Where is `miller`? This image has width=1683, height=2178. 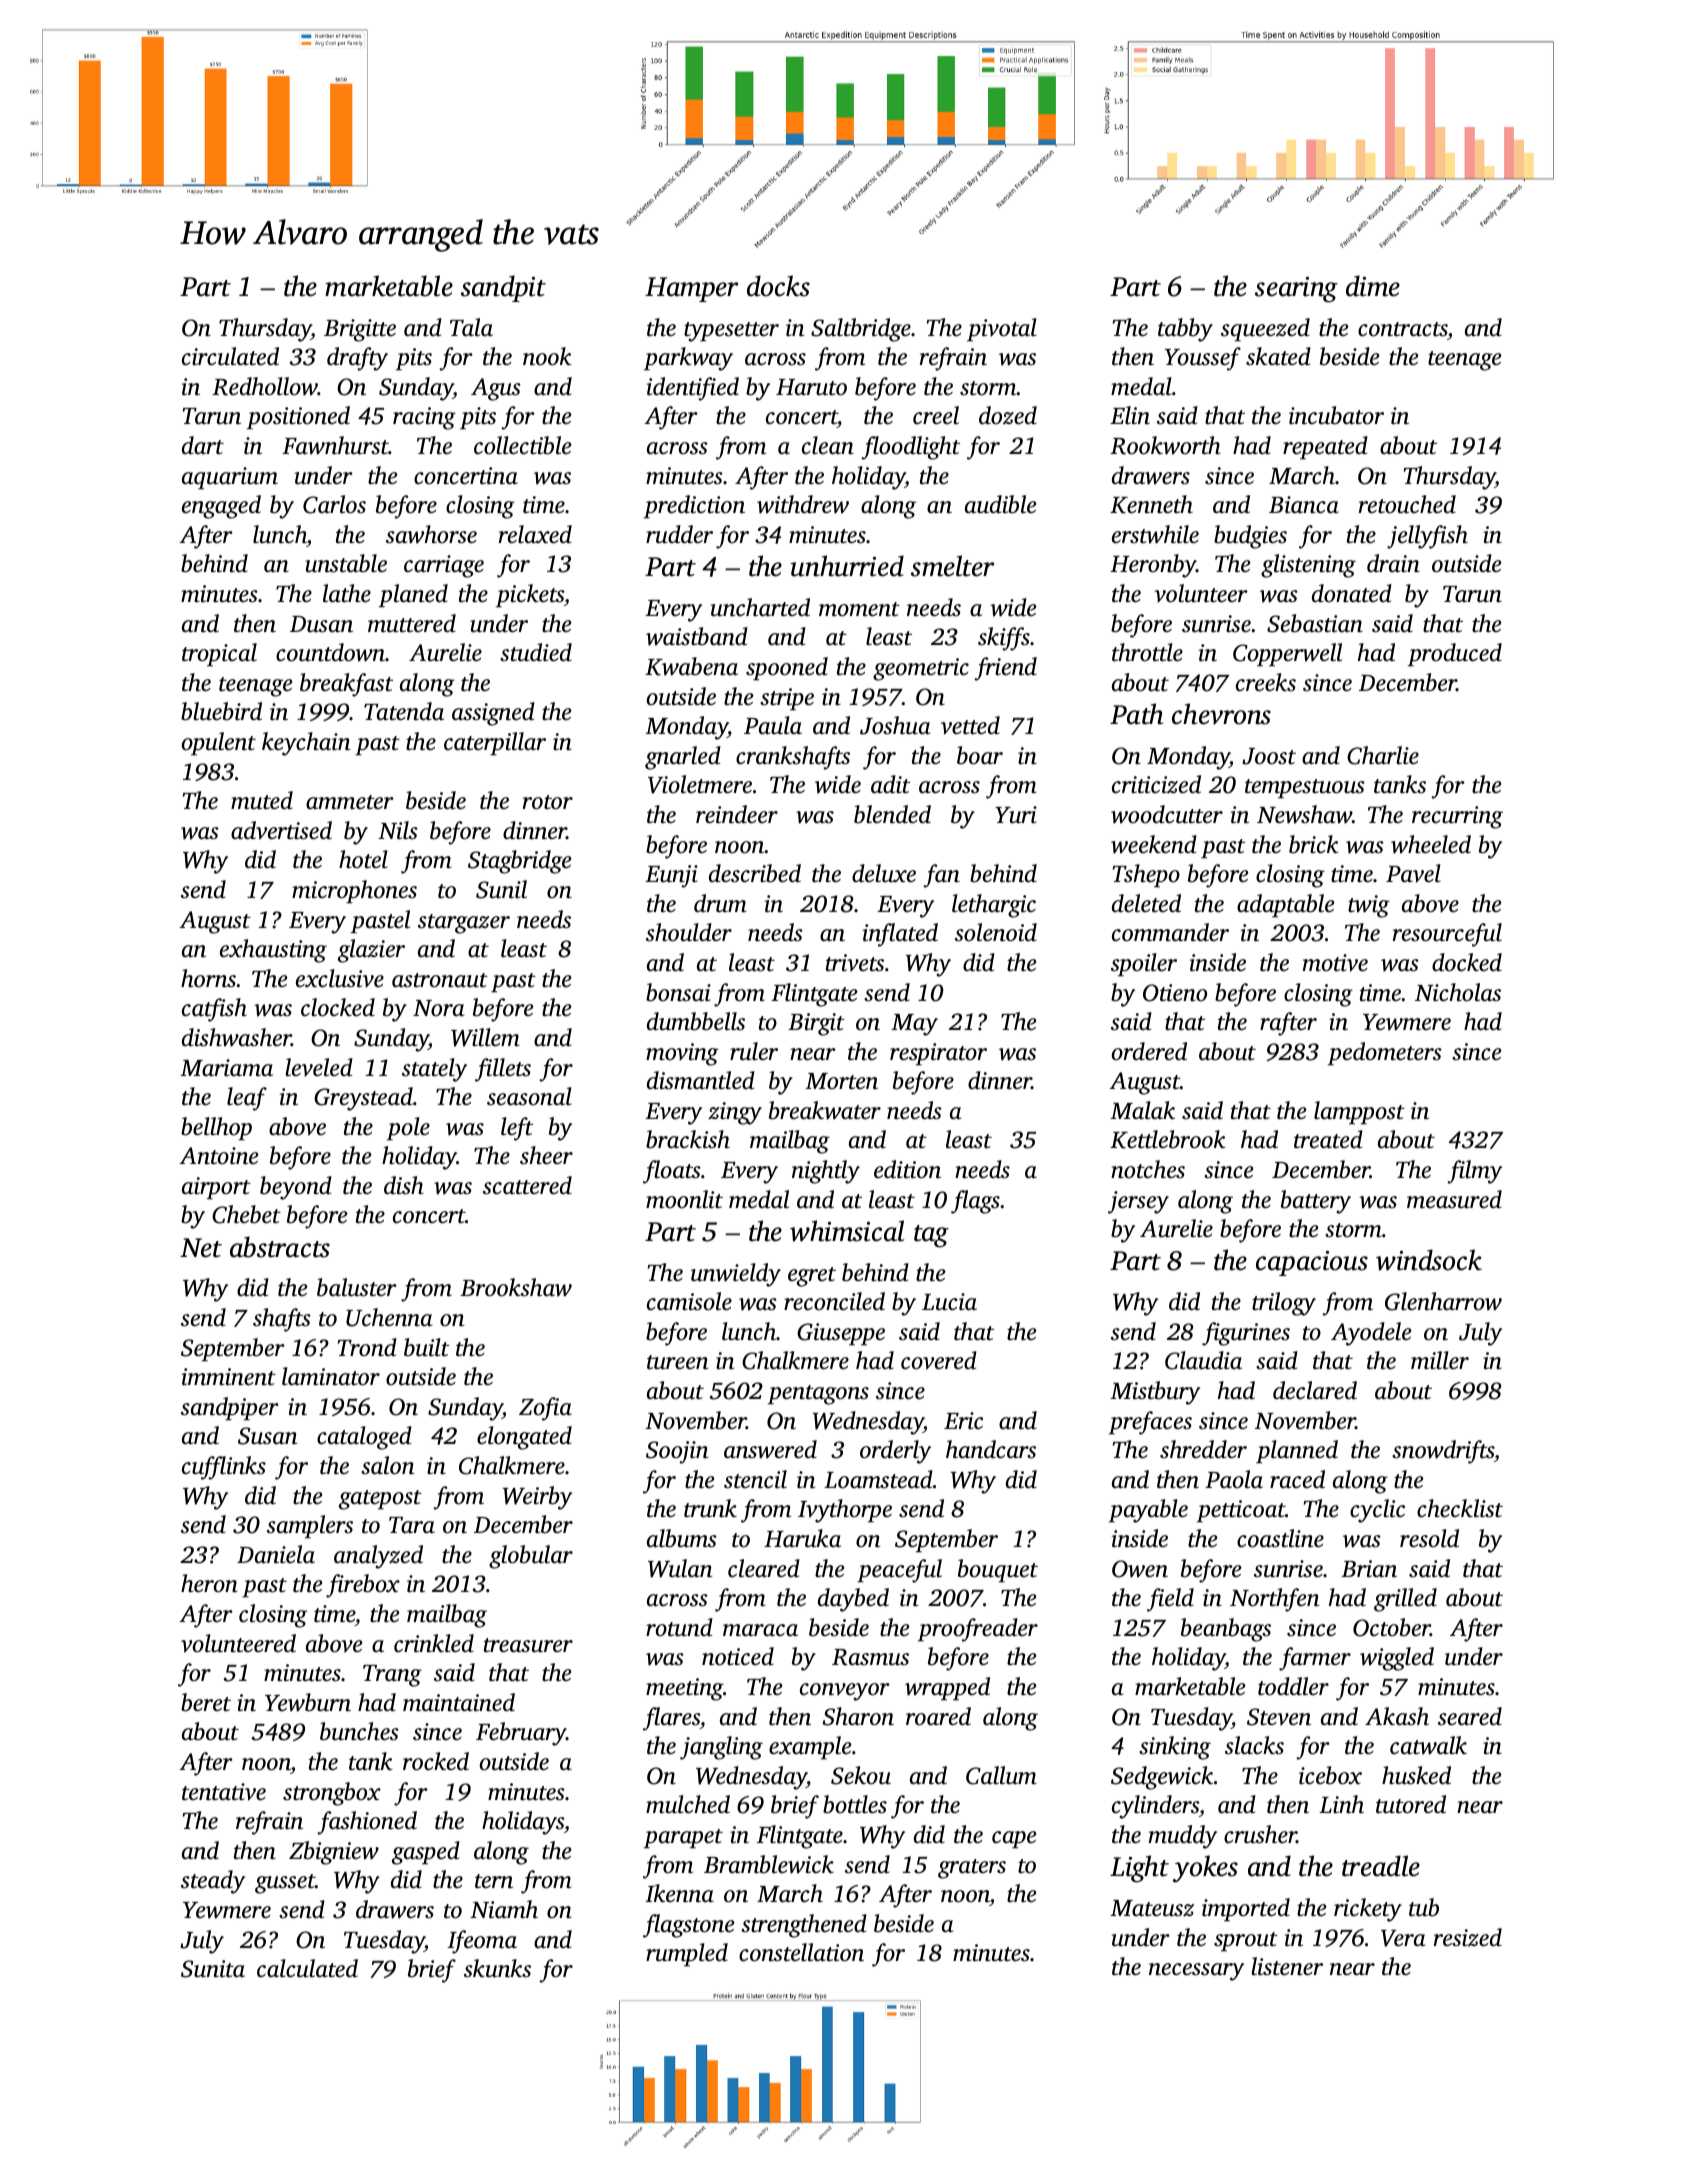 miller is located at coordinates (1440, 1360).
